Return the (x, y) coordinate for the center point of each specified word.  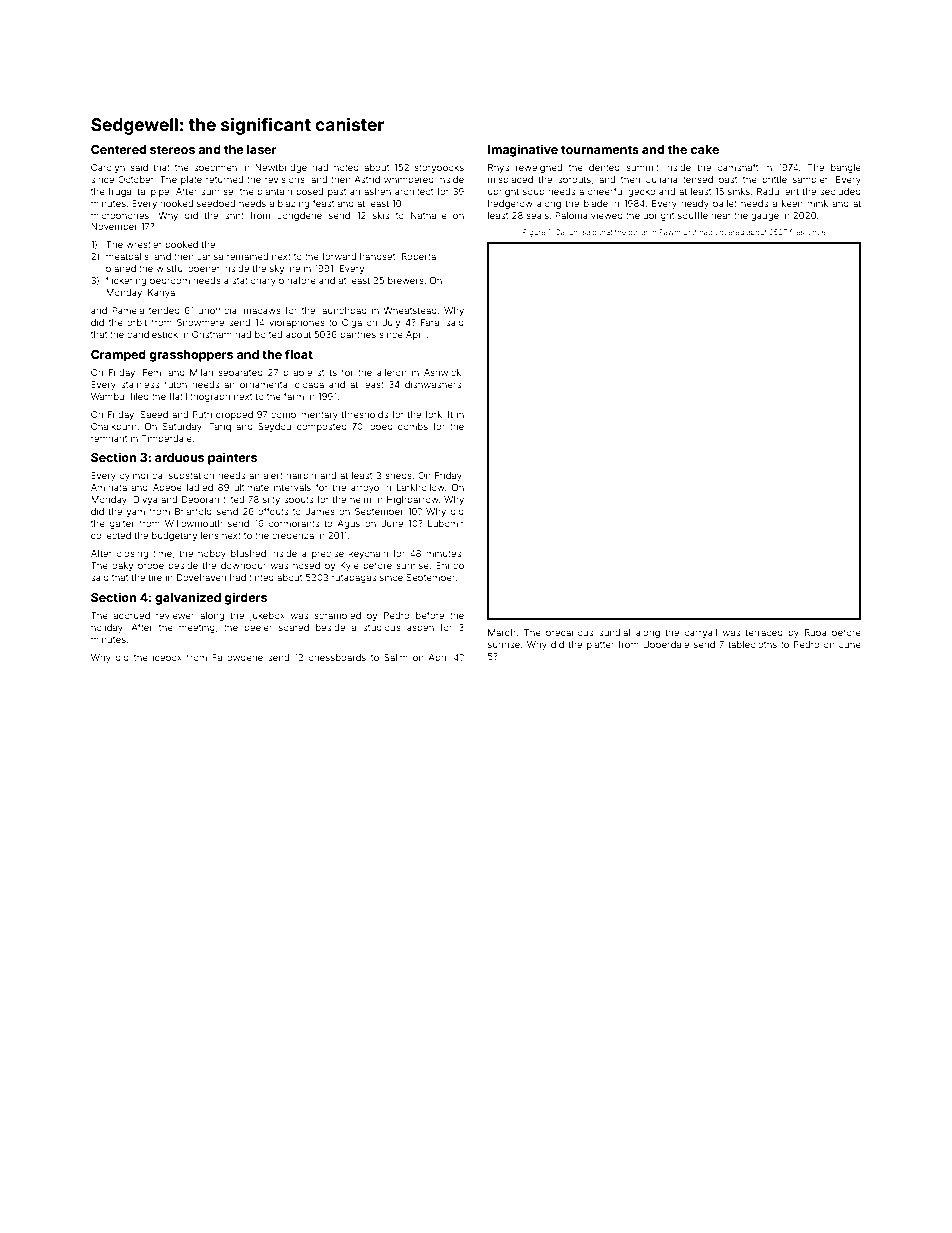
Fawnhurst (678, 232)
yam (136, 513)
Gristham (212, 334)
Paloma (571, 215)
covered (729, 232)
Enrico (450, 565)
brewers (406, 280)
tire (155, 577)
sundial (614, 632)
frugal (120, 192)
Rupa (816, 633)
